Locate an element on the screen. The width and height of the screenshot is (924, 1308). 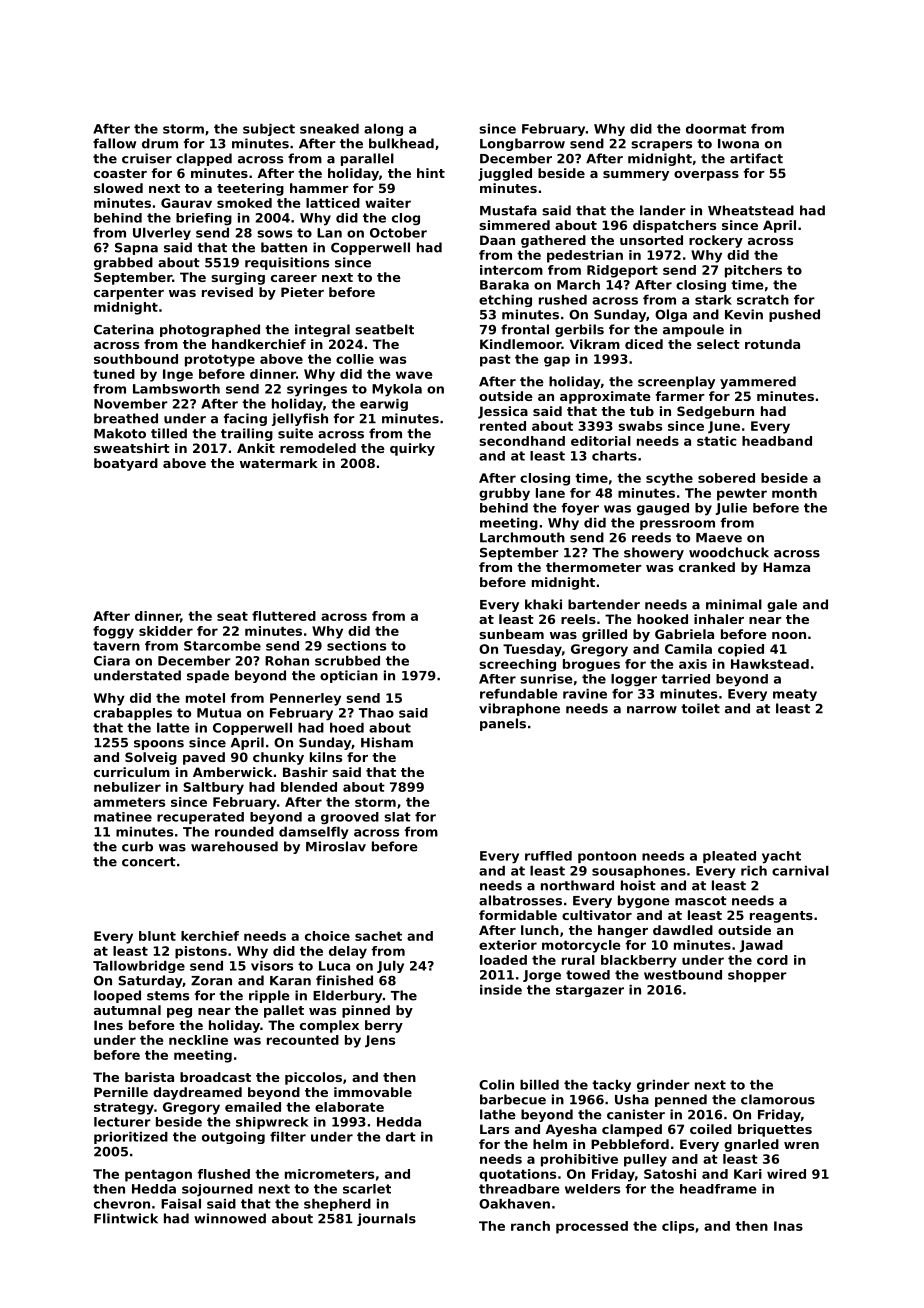
cord is located at coordinates (772, 960).
